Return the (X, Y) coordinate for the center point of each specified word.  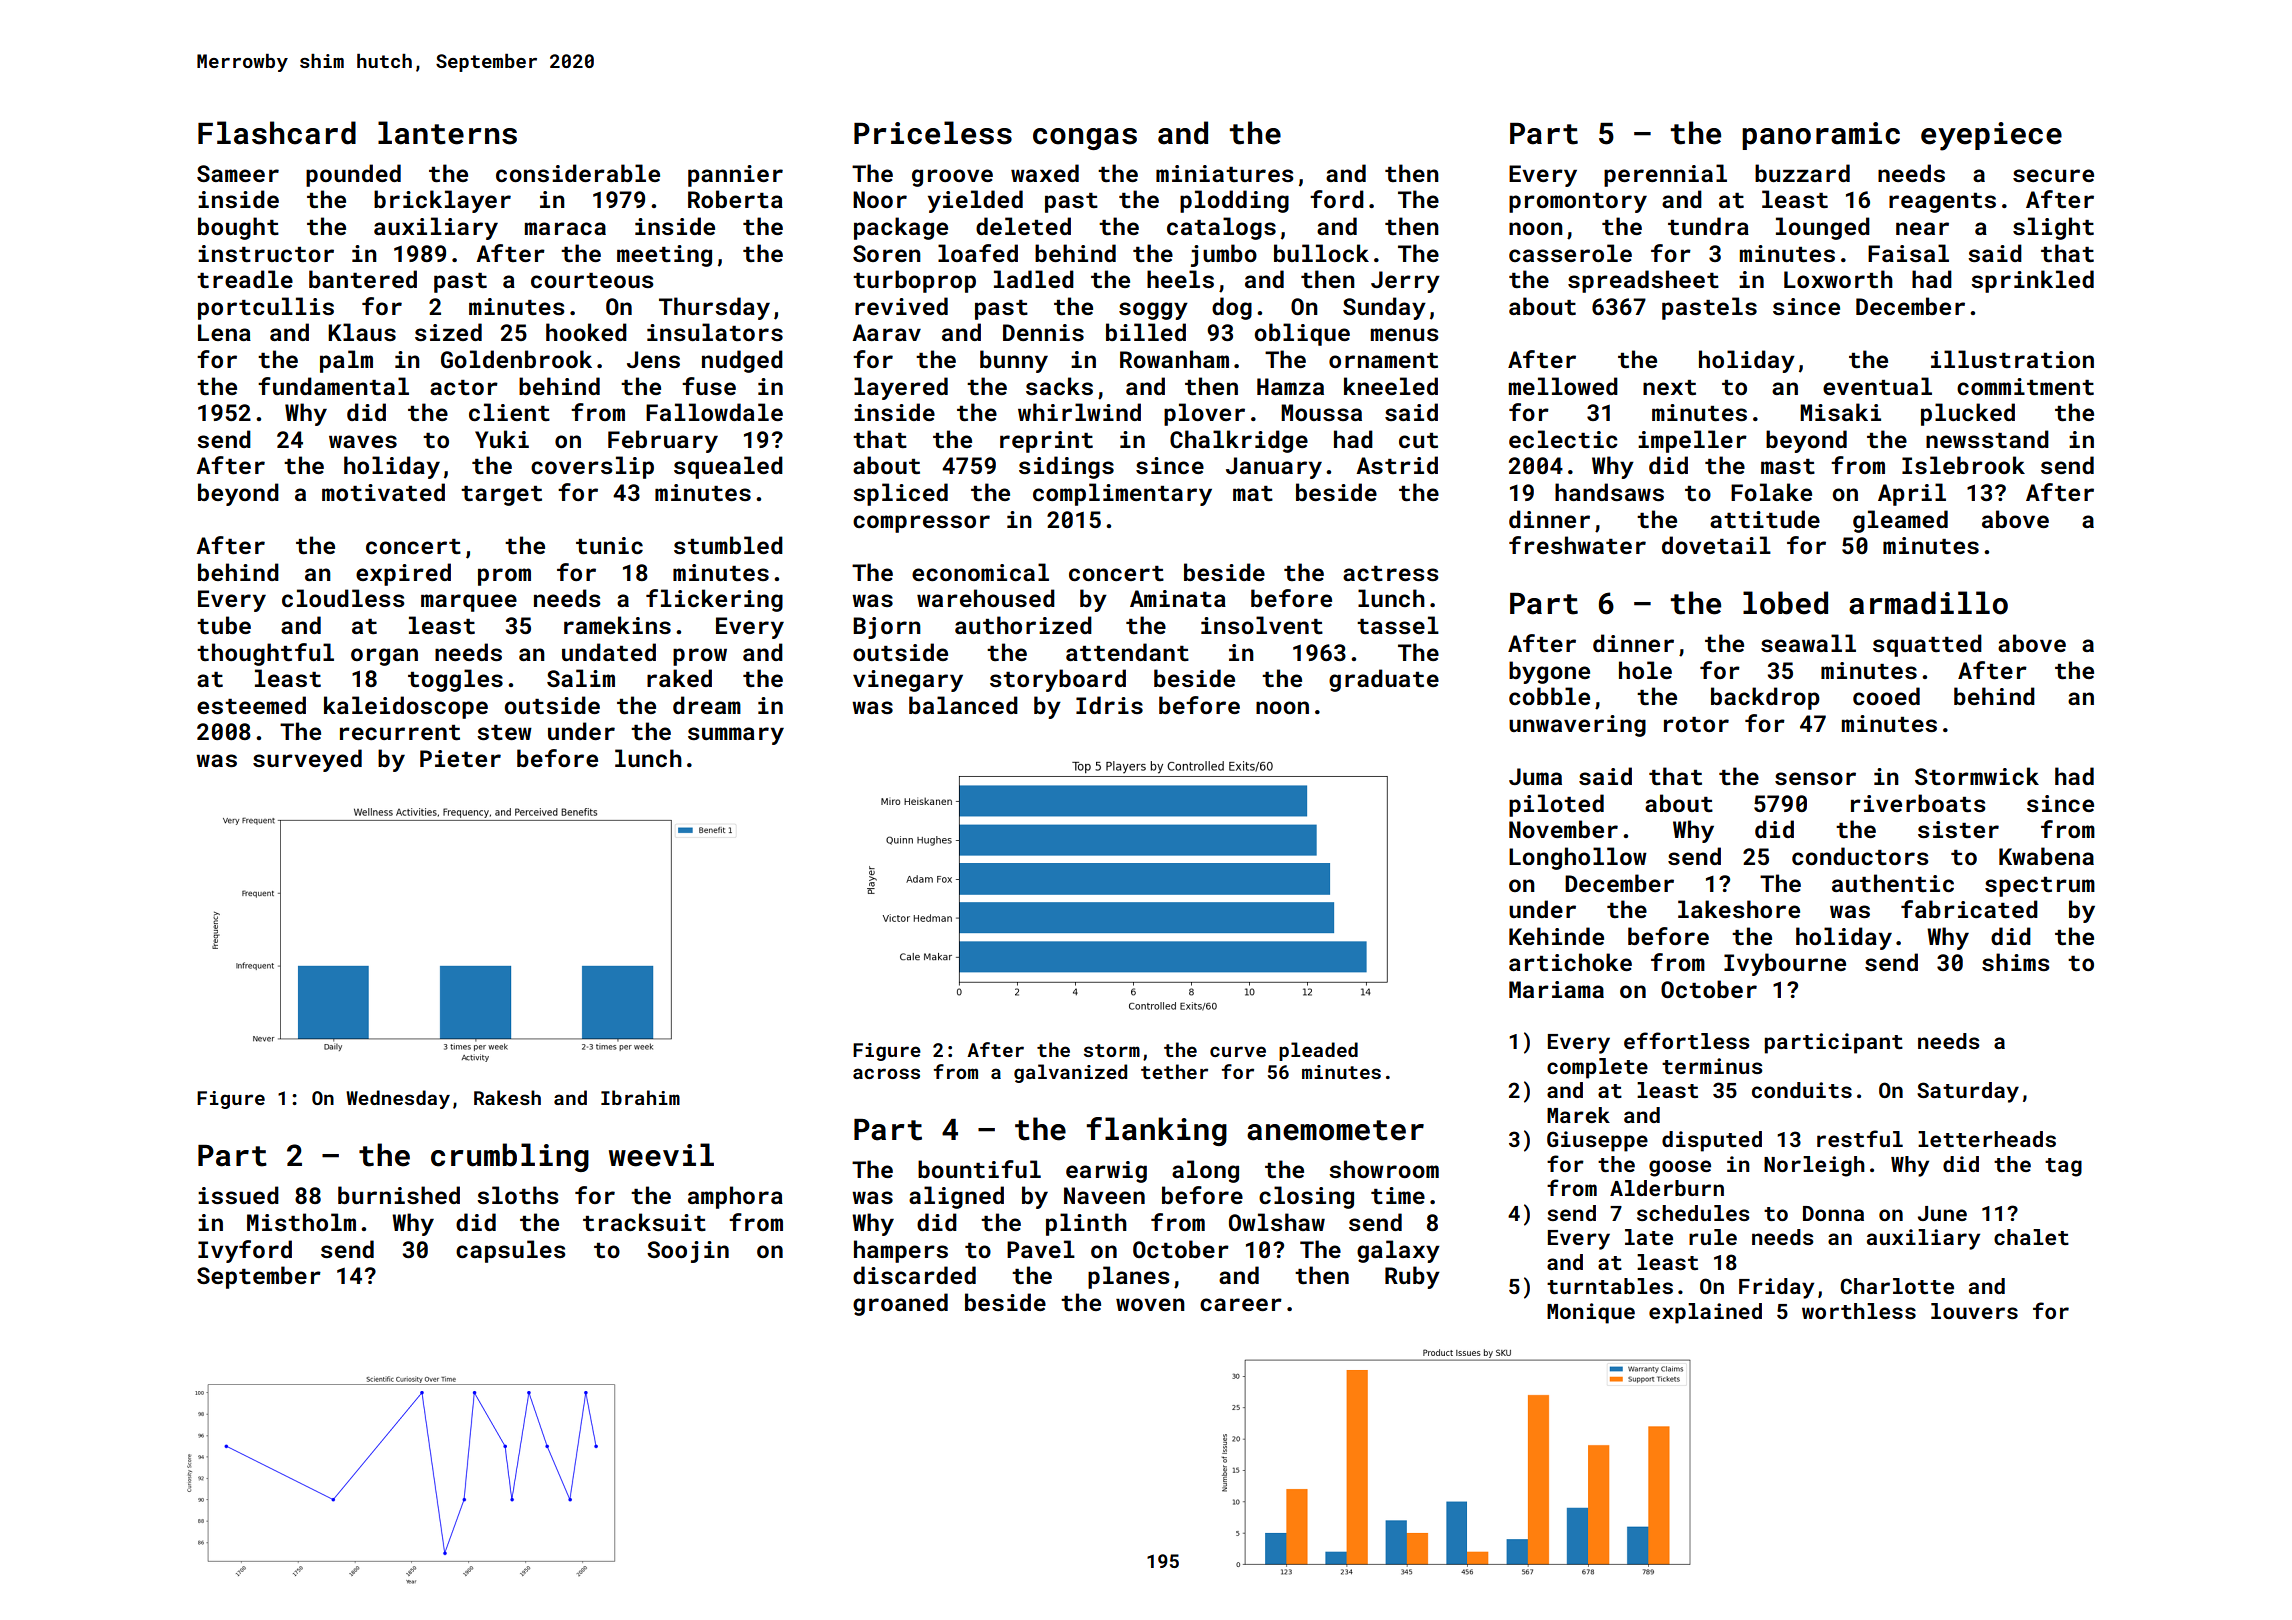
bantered (363, 279)
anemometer (1335, 1130)
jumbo (1224, 255)
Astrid (1397, 465)
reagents (1942, 203)
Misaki (1840, 412)
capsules (511, 1251)
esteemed (251, 705)
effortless (1687, 1040)
